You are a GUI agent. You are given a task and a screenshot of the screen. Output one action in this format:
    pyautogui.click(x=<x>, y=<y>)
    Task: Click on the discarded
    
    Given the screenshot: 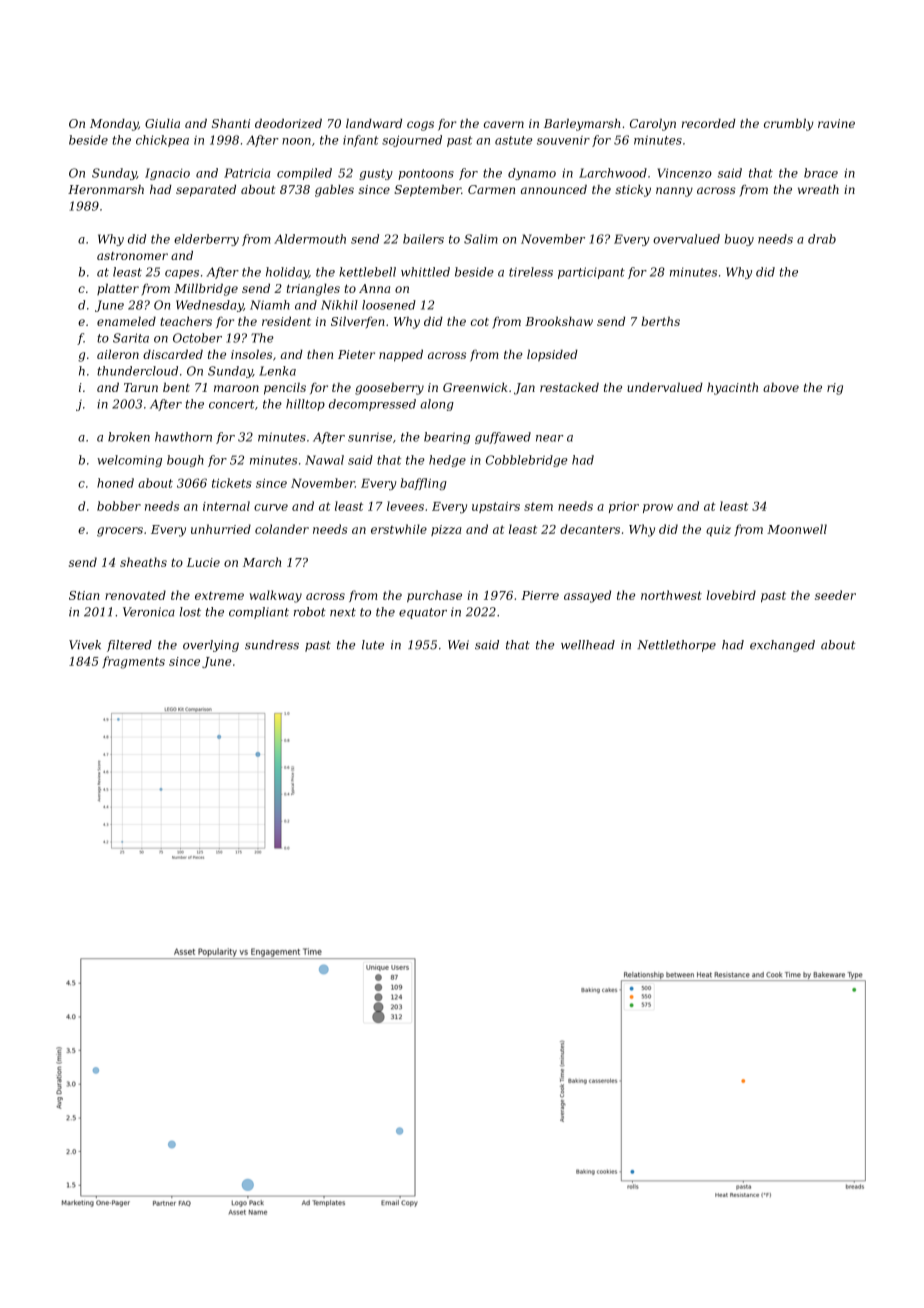 What is the action you would take?
    pyautogui.click(x=173, y=354)
